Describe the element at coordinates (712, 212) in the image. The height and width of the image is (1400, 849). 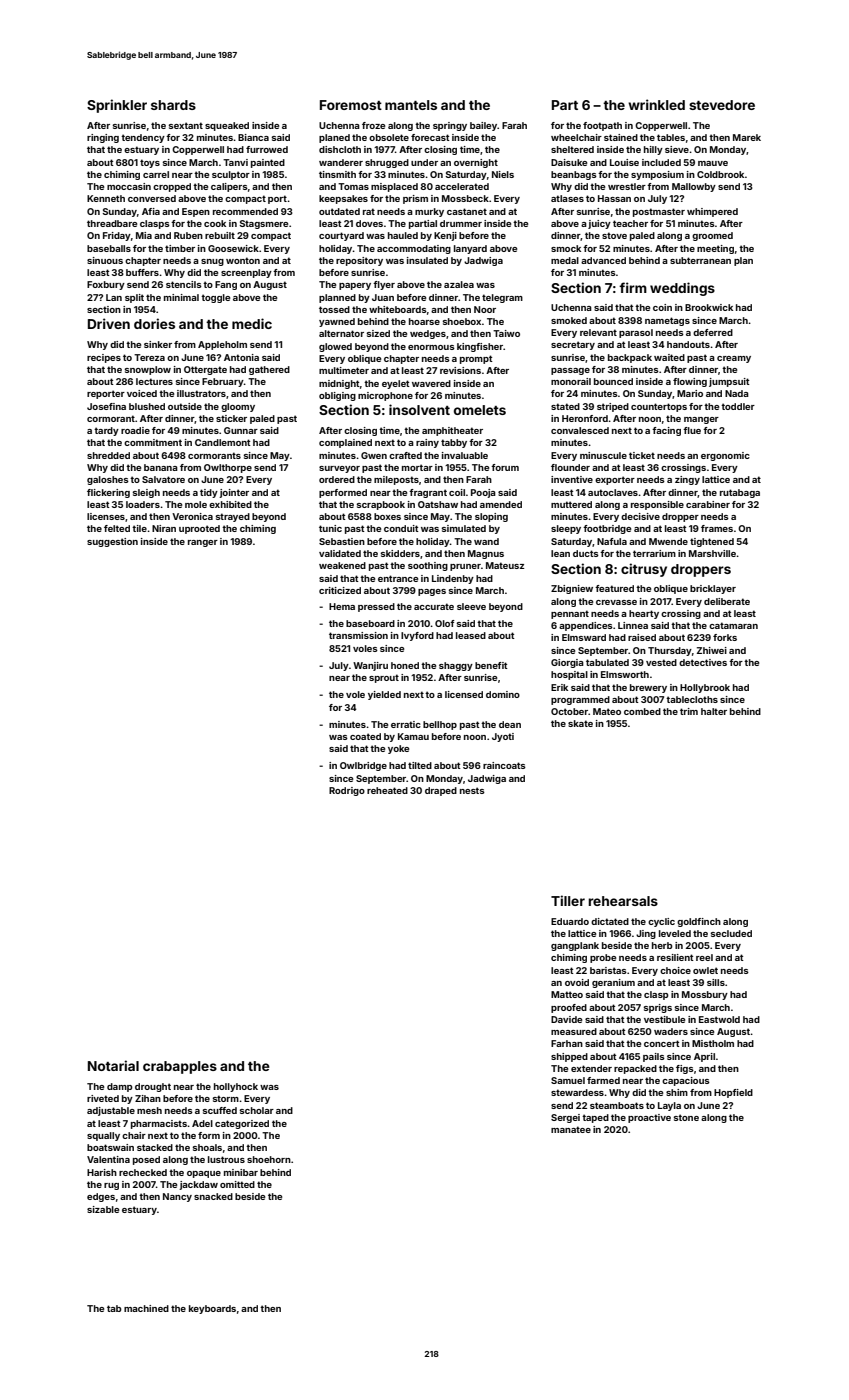
I see `whimpered` at that location.
